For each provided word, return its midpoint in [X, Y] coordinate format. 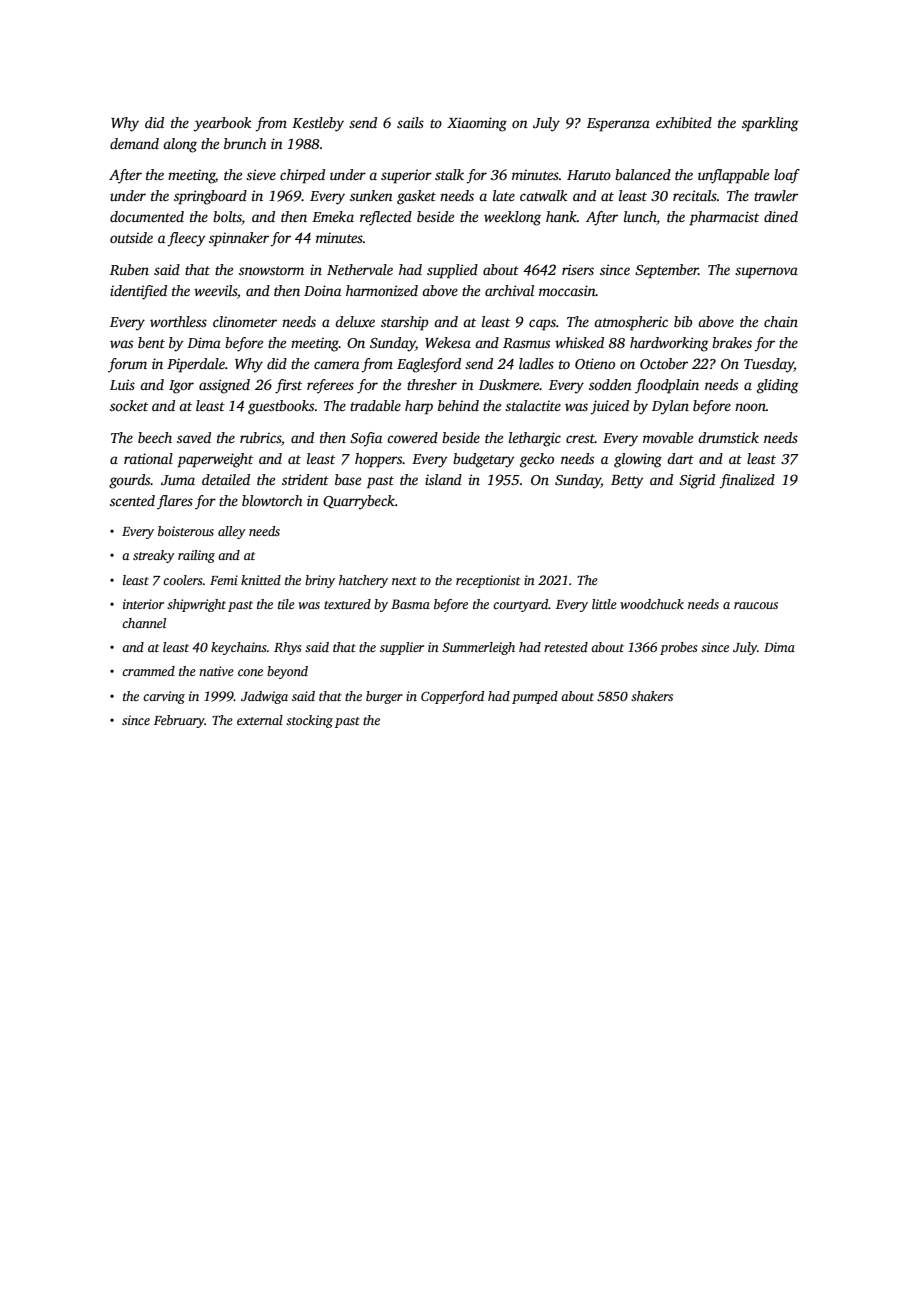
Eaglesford [429, 365]
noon [750, 407]
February [179, 721]
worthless [178, 321]
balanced [643, 174]
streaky [154, 556]
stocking [309, 721]
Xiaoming [477, 124]
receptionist [488, 581]
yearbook [222, 124]
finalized [747, 481]
